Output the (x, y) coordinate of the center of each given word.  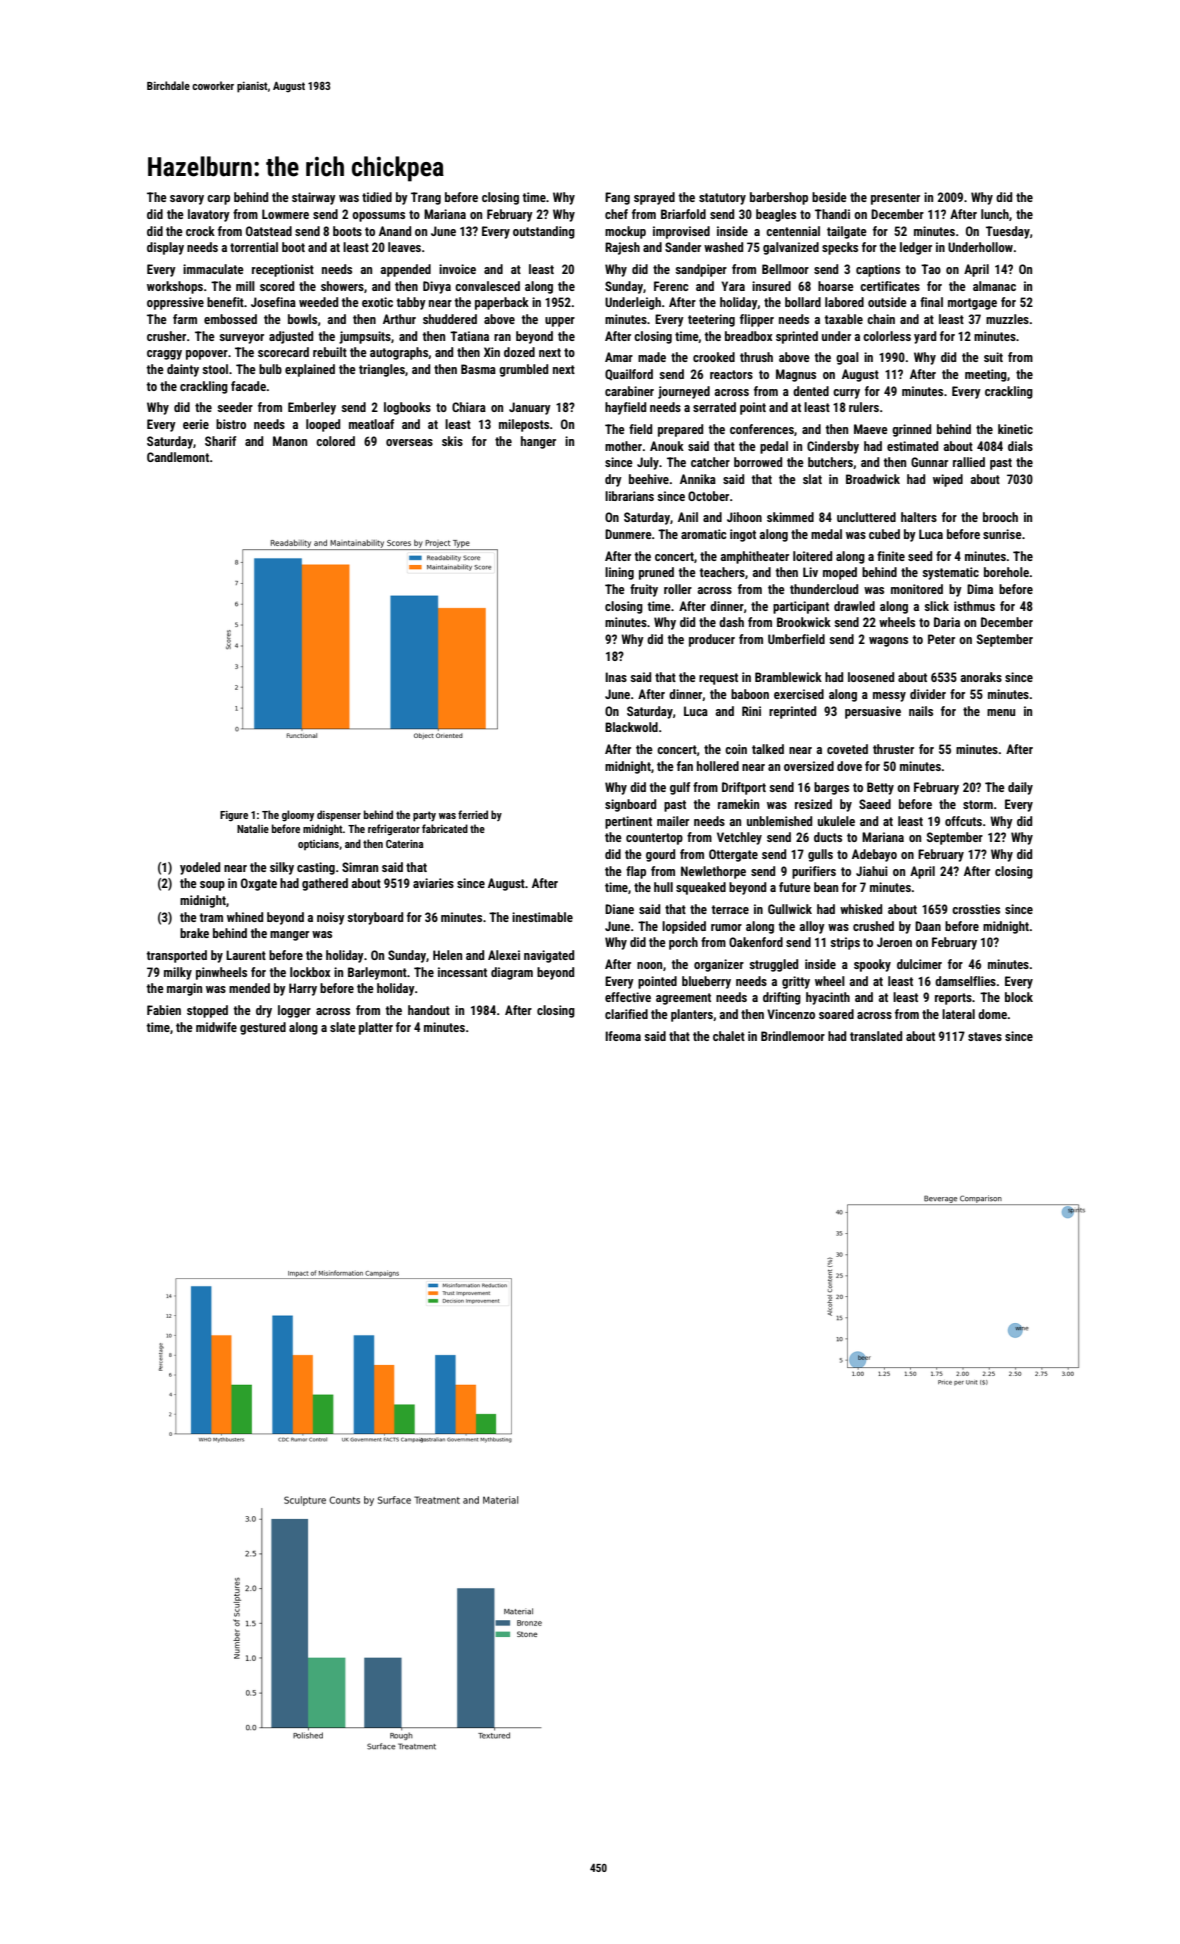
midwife (216, 1027)
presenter (895, 199)
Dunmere (628, 534)
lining (619, 573)
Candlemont (178, 457)
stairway (314, 198)
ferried (473, 814)
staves (985, 1036)
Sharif (220, 441)
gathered (325, 884)
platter (376, 1028)
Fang (617, 198)
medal (826, 534)
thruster (893, 749)
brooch (1000, 517)
